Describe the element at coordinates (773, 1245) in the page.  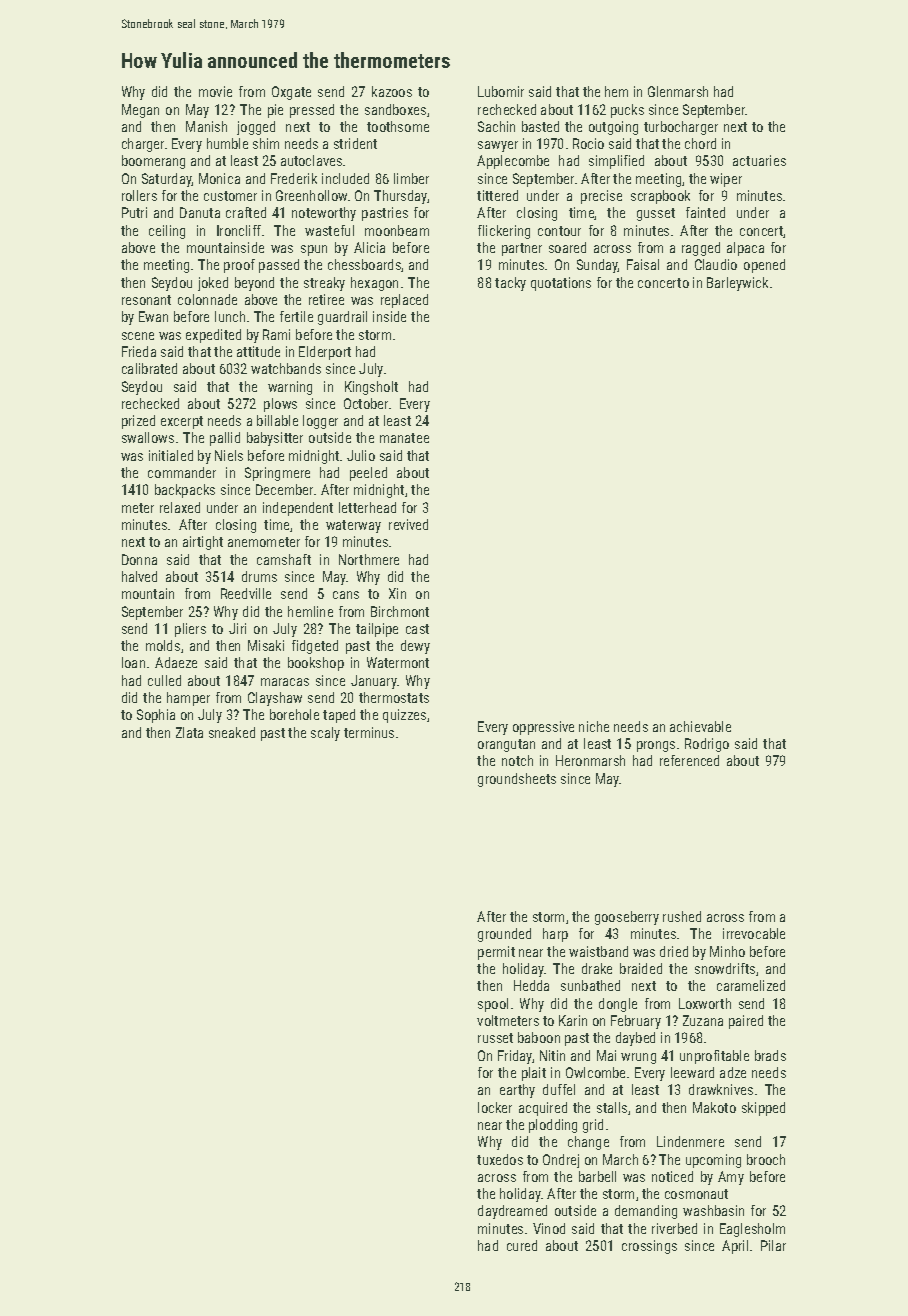
I see `Pilar` at that location.
